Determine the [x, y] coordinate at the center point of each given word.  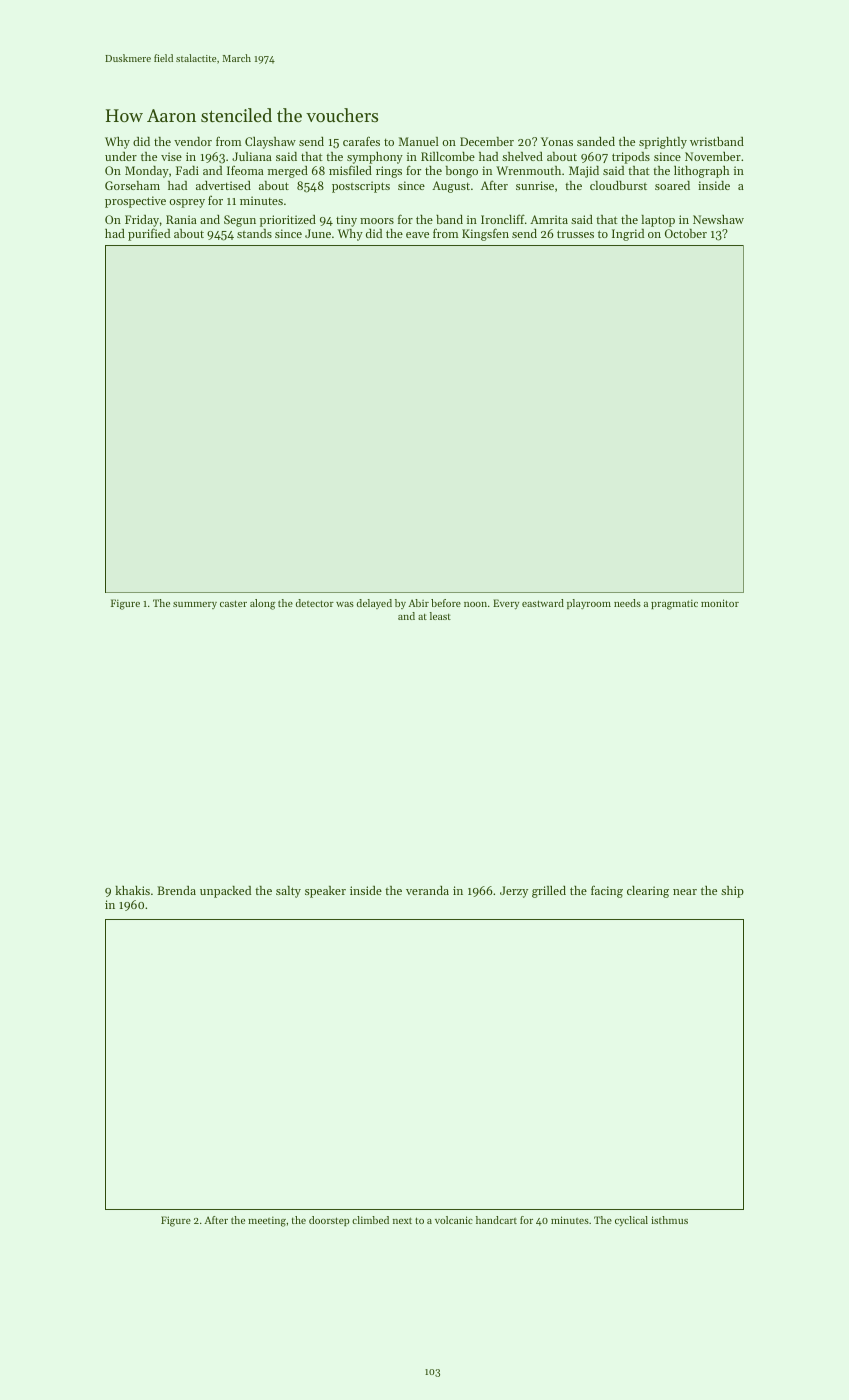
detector [315, 603]
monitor [720, 603]
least [440, 616]
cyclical [631, 1221]
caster [233, 603]
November [713, 156]
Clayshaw [270, 143]
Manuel [419, 141]
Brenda [176, 890]
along [263, 604]
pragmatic [674, 604]
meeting [267, 1221]
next [402, 1220]
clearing [648, 892]
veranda [427, 890]
